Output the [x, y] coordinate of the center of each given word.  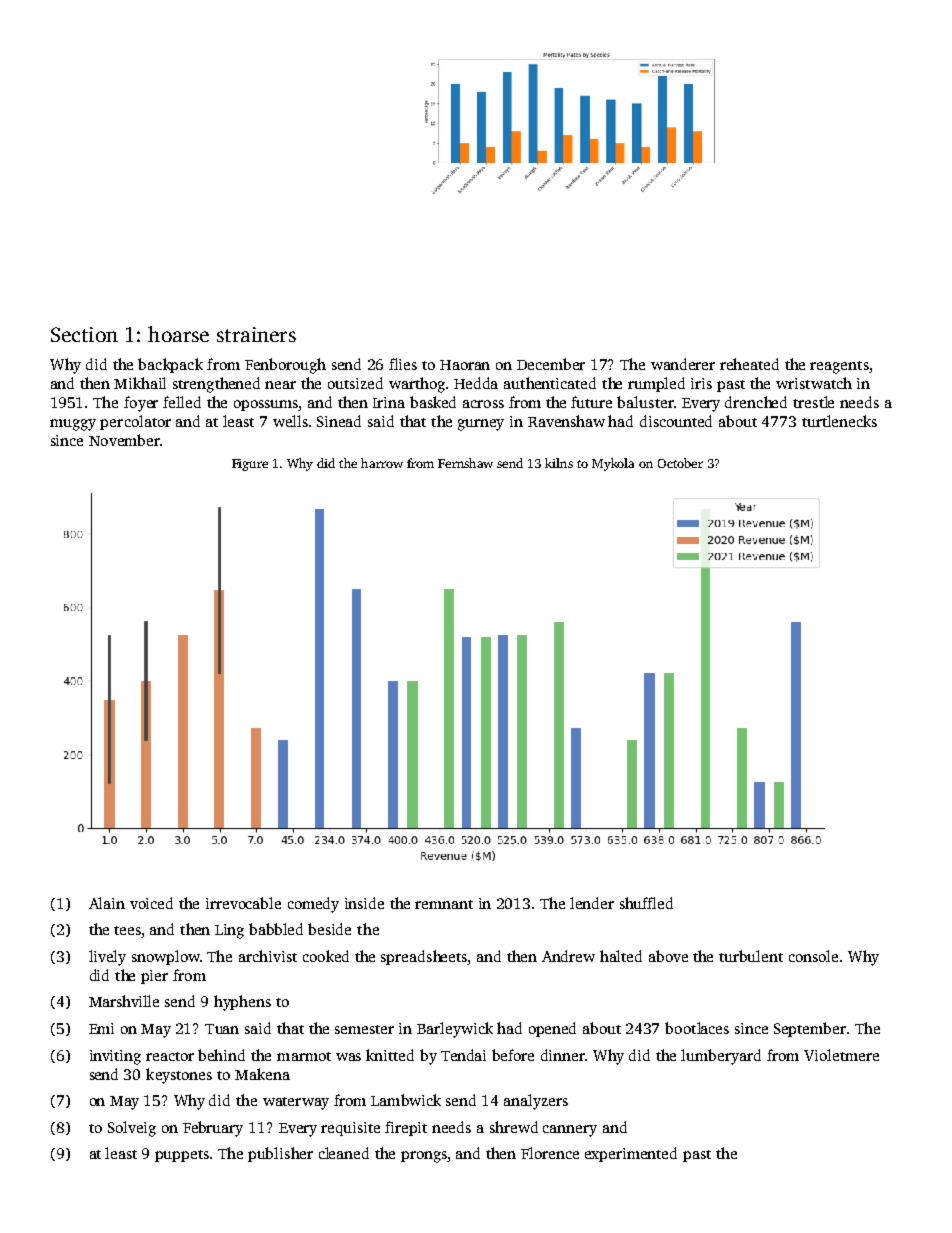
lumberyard [721, 1057]
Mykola [613, 464]
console [813, 956]
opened [552, 1029]
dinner [563, 1055]
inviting [115, 1057]
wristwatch [814, 383]
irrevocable [243, 903]
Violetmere [841, 1055]
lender [592, 903]
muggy [73, 425]
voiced [151, 903]
